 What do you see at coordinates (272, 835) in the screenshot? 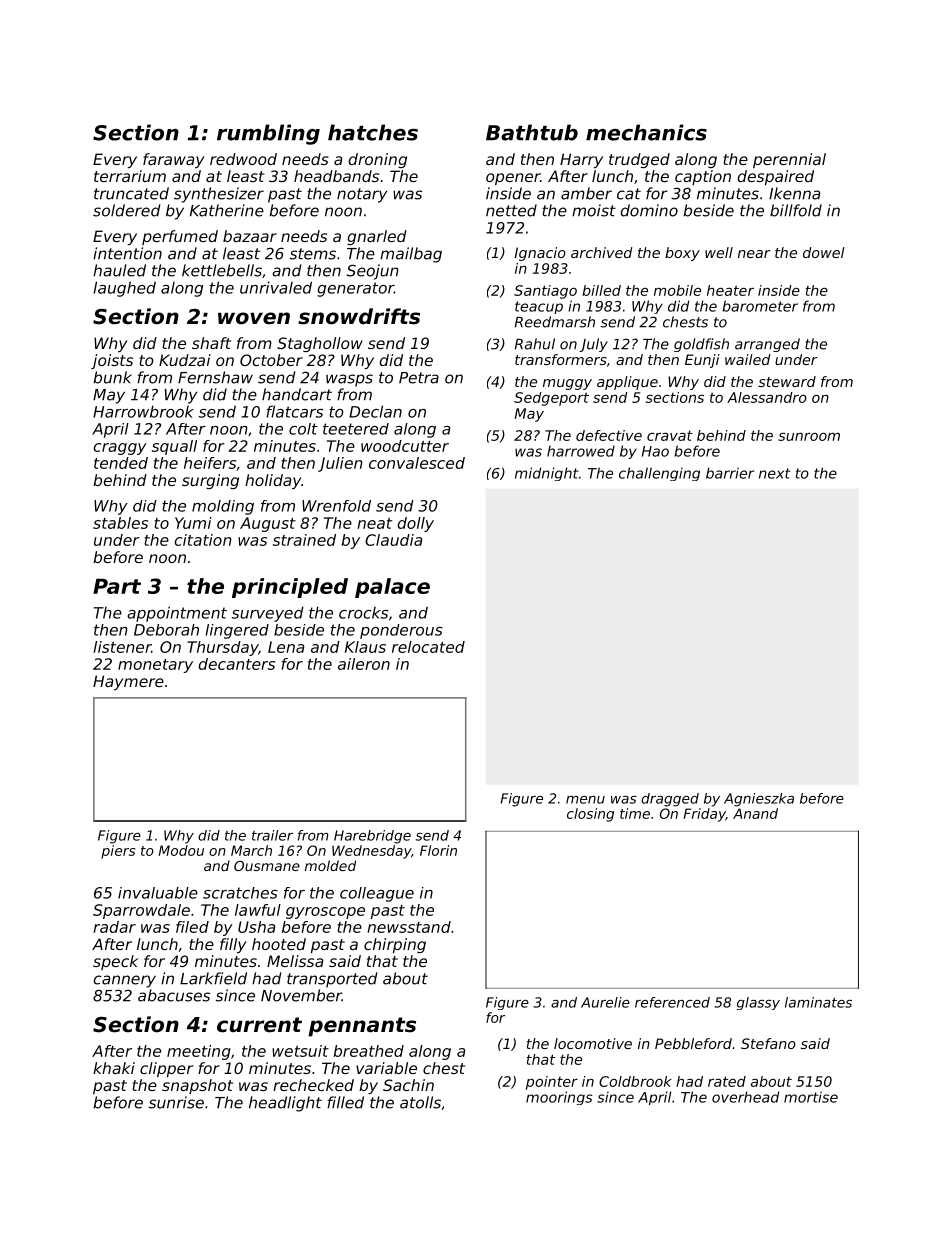
I see `trailer` at bounding box center [272, 835].
